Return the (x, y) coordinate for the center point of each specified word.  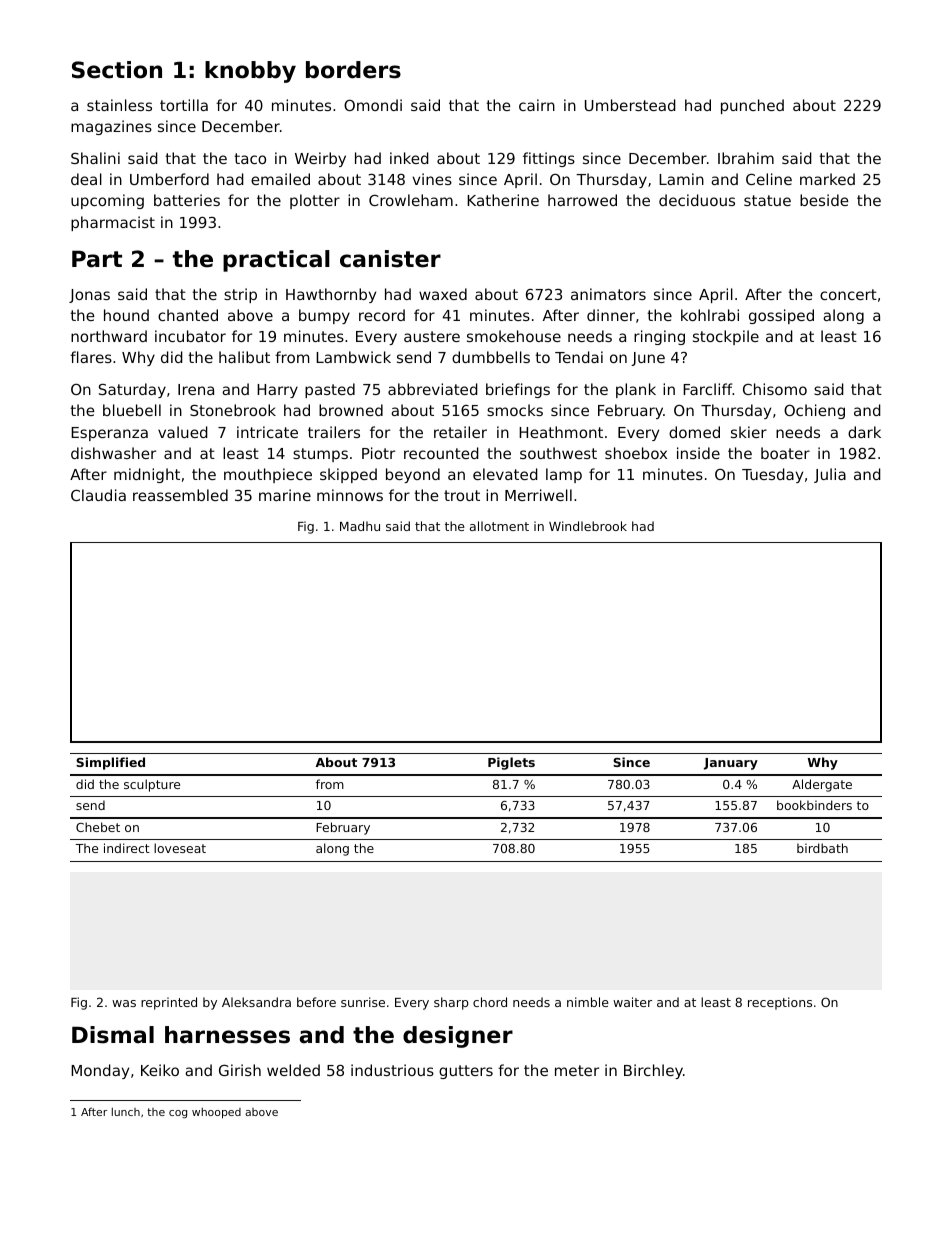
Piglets (511, 763)
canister (390, 259)
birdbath (822, 848)
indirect (127, 848)
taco (250, 158)
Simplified (110, 763)
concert (848, 294)
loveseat (180, 848)
